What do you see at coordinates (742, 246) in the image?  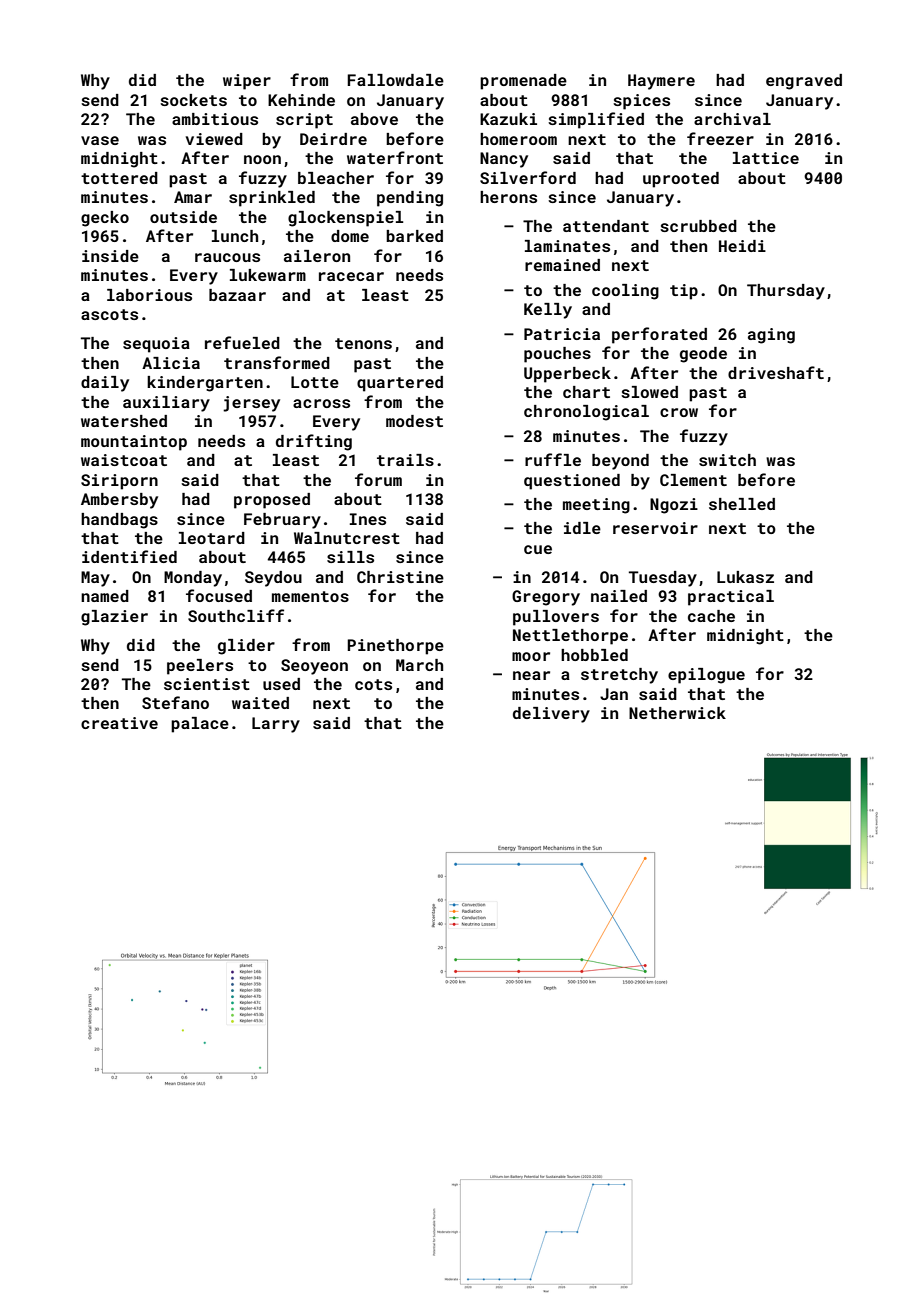 I see `Heidi` at bounding box center [742, 246].
